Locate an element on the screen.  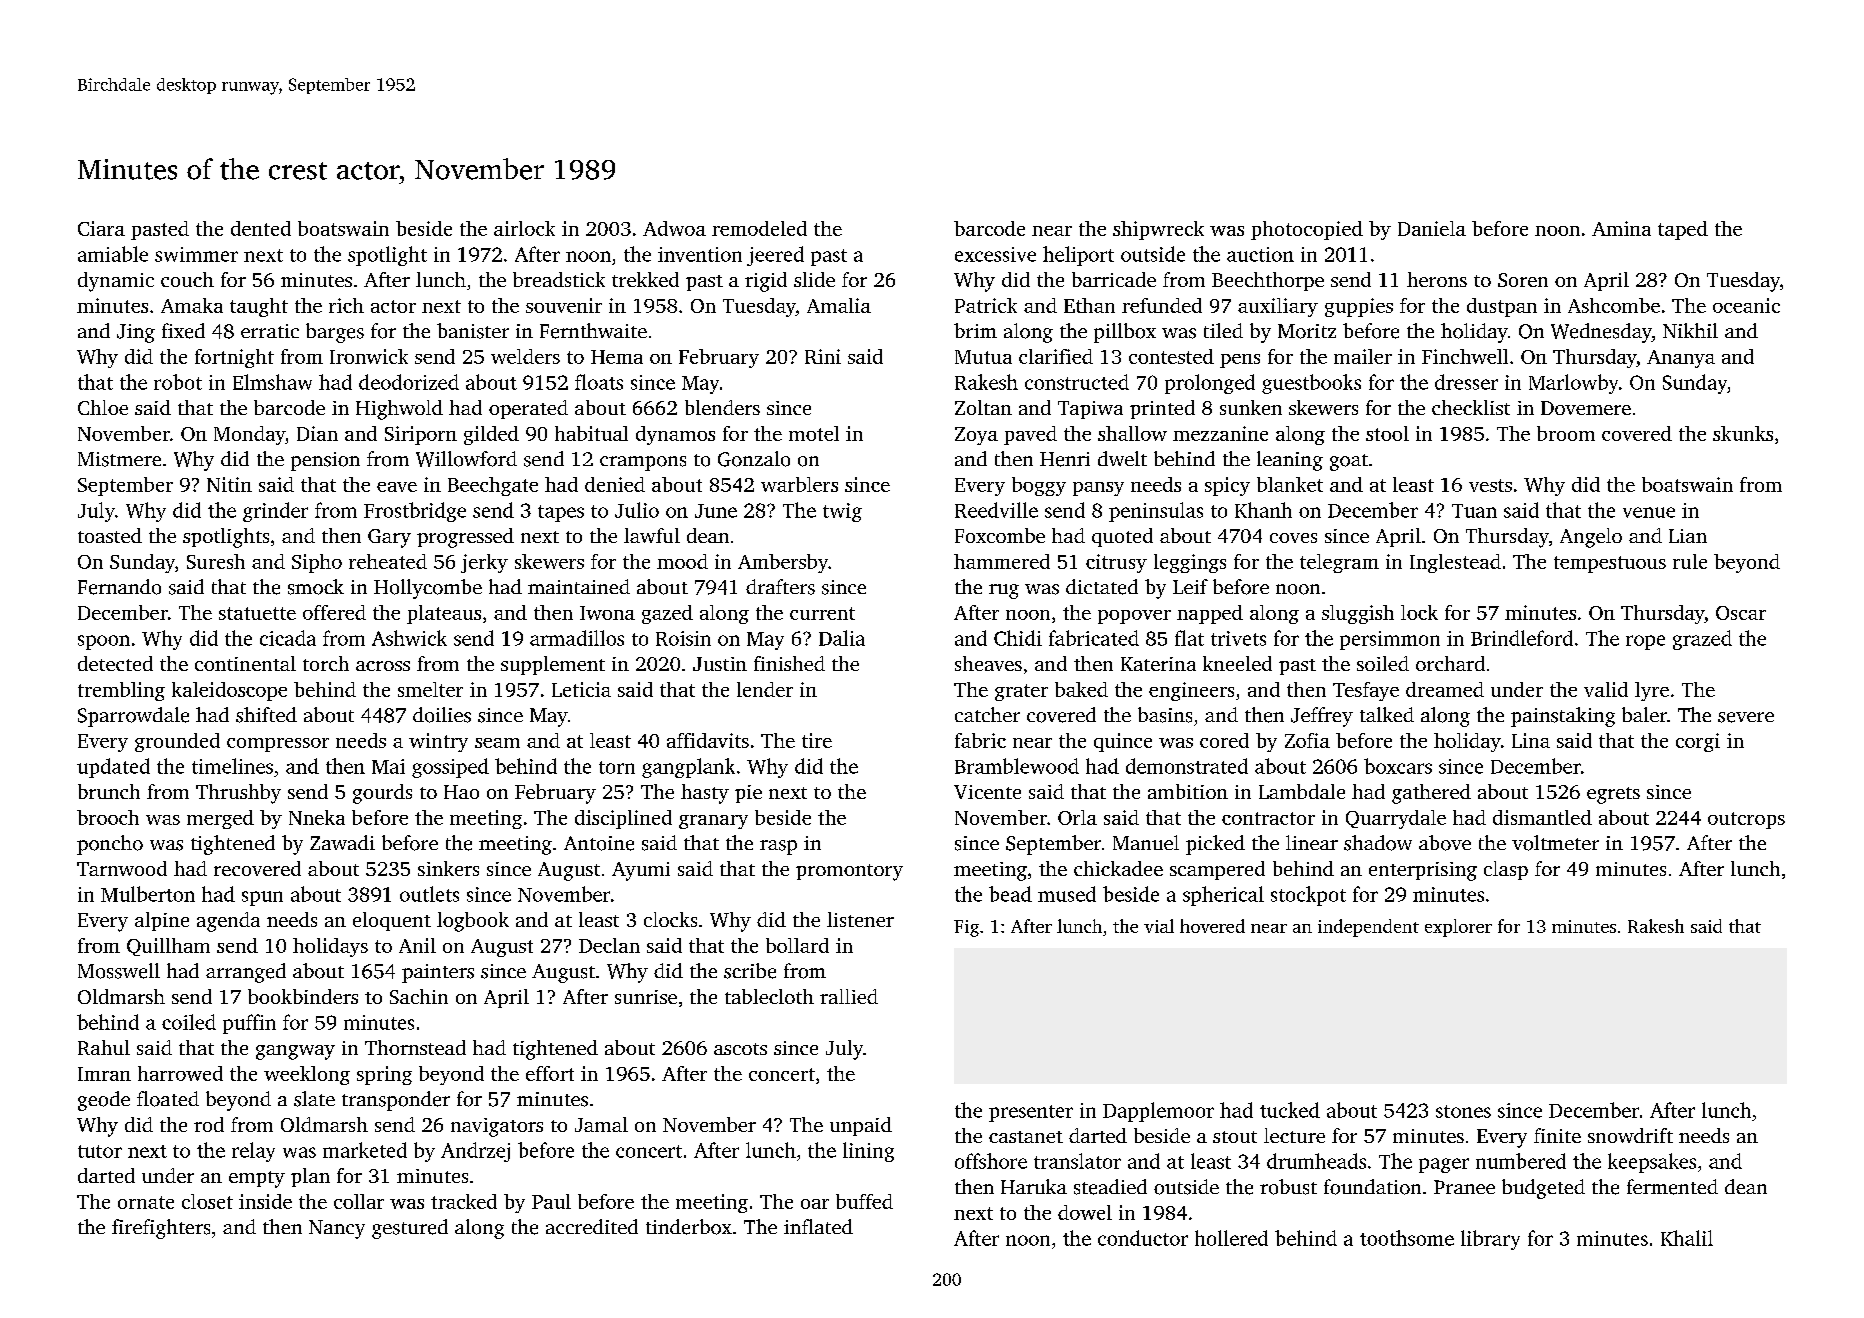
shipwreck is located at coordinates (1158, 230).
